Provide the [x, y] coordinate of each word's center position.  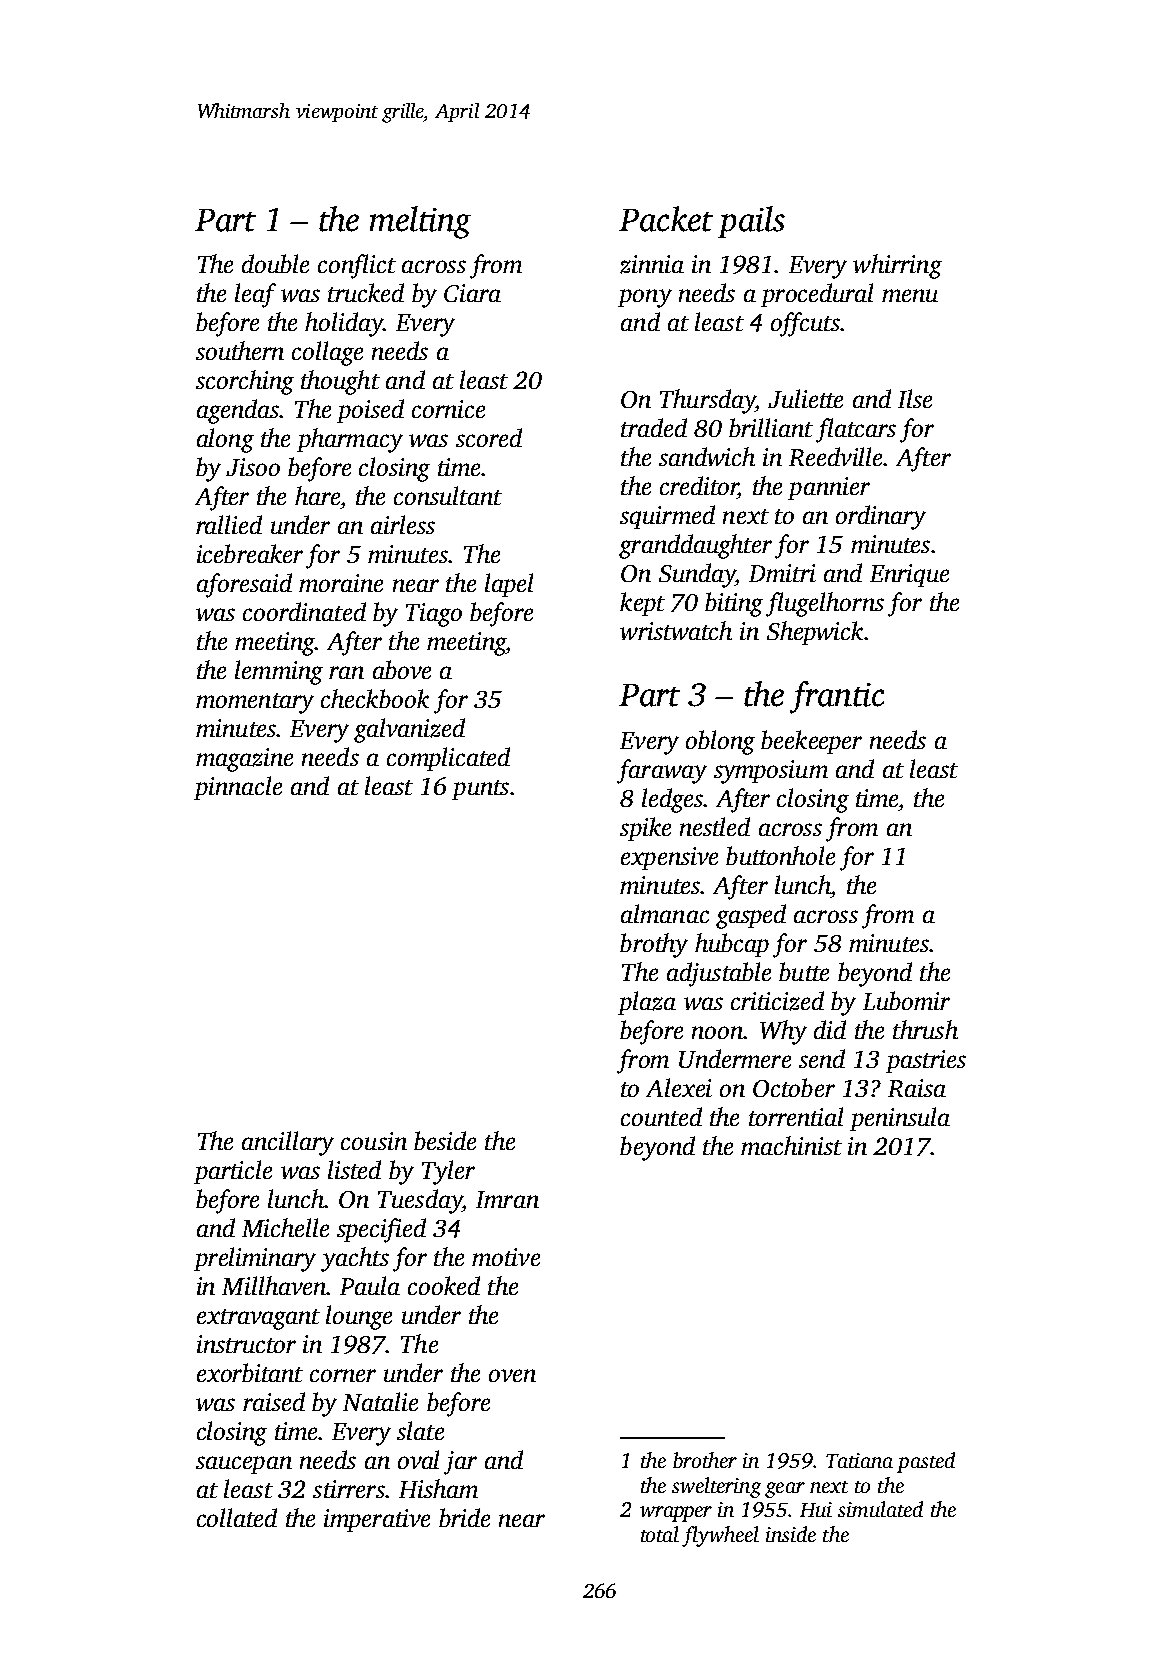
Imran [507, 1199]
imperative [377, 1520]
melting [420, 222]
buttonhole [780, 855]
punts [480, 790]
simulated [880, 1509]
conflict [357, 266]
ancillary [288, 1143]
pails [751, 222]
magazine [244, 760]
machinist [791, 1145]
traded [654, 427]
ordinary [881, 517]
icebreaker [250, 553]
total [660, 1534]
